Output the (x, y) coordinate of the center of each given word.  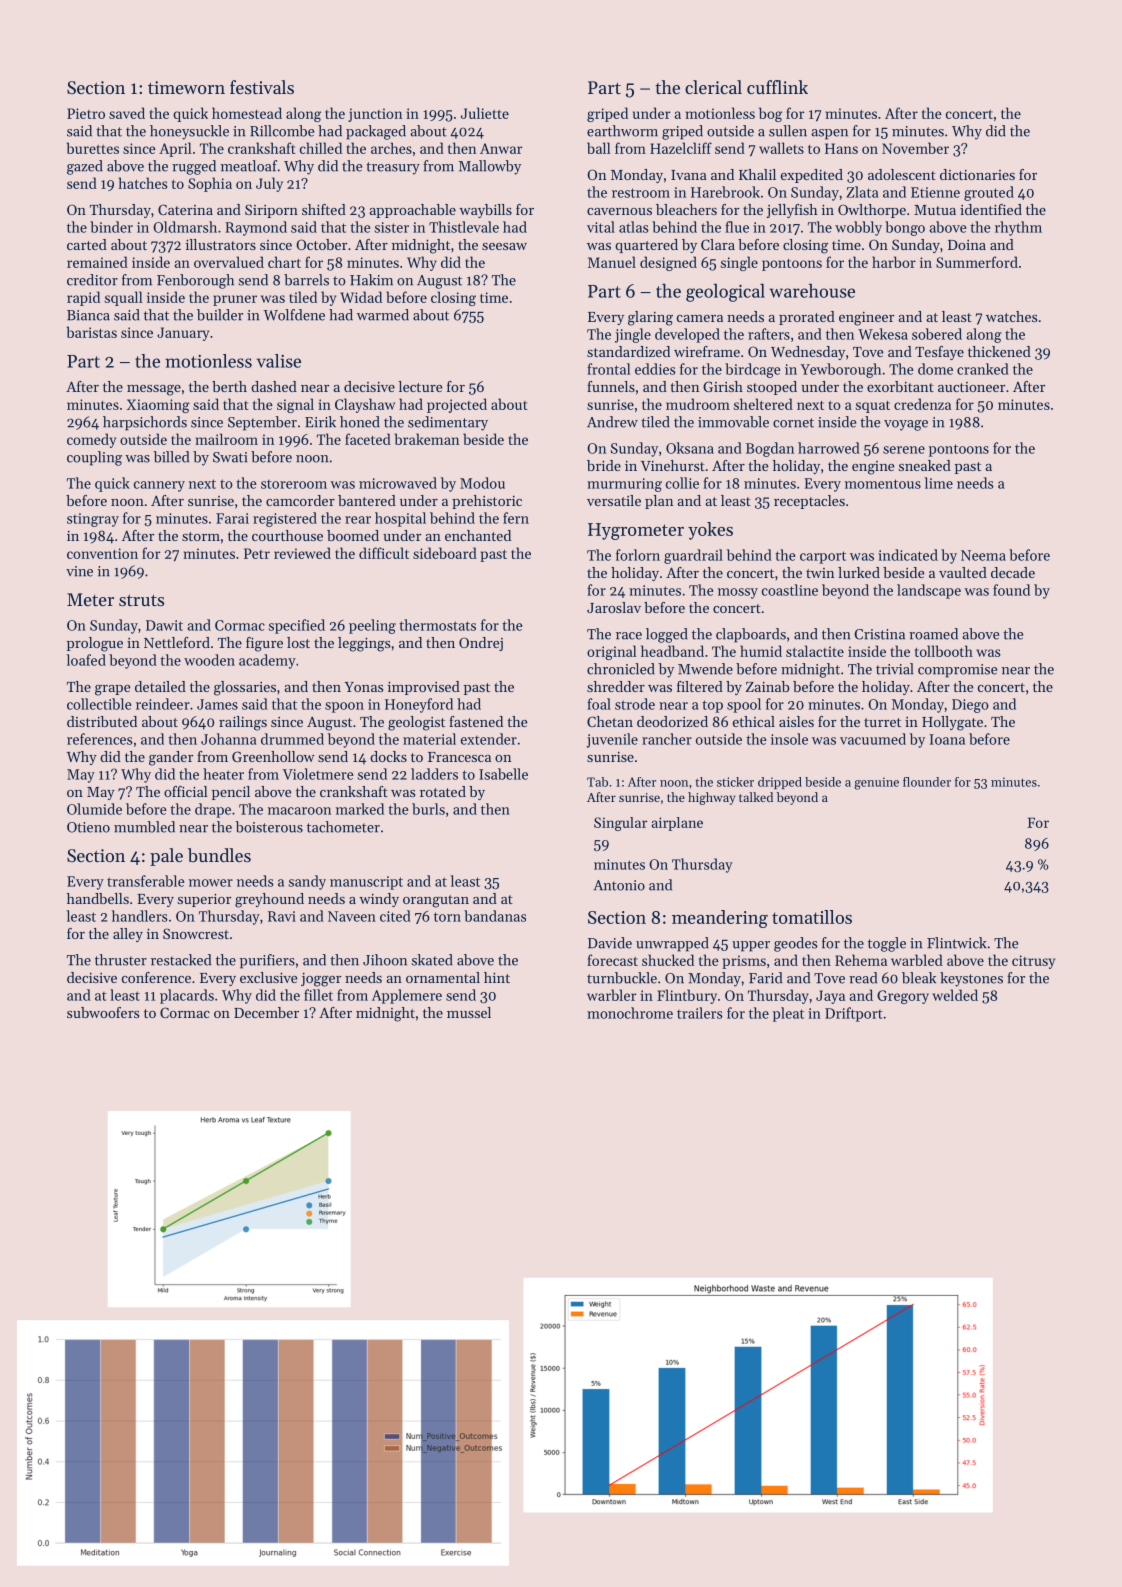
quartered (646, 246)
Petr (257, 553)
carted (87, 244)
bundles (219, 855)
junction (375, 115)
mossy (738, 593)
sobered (937, 334)
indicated (908, 555)
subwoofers (103, 1012)
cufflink (777, 87)
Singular (620, 824)
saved (127, 113)
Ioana (947, 739)
